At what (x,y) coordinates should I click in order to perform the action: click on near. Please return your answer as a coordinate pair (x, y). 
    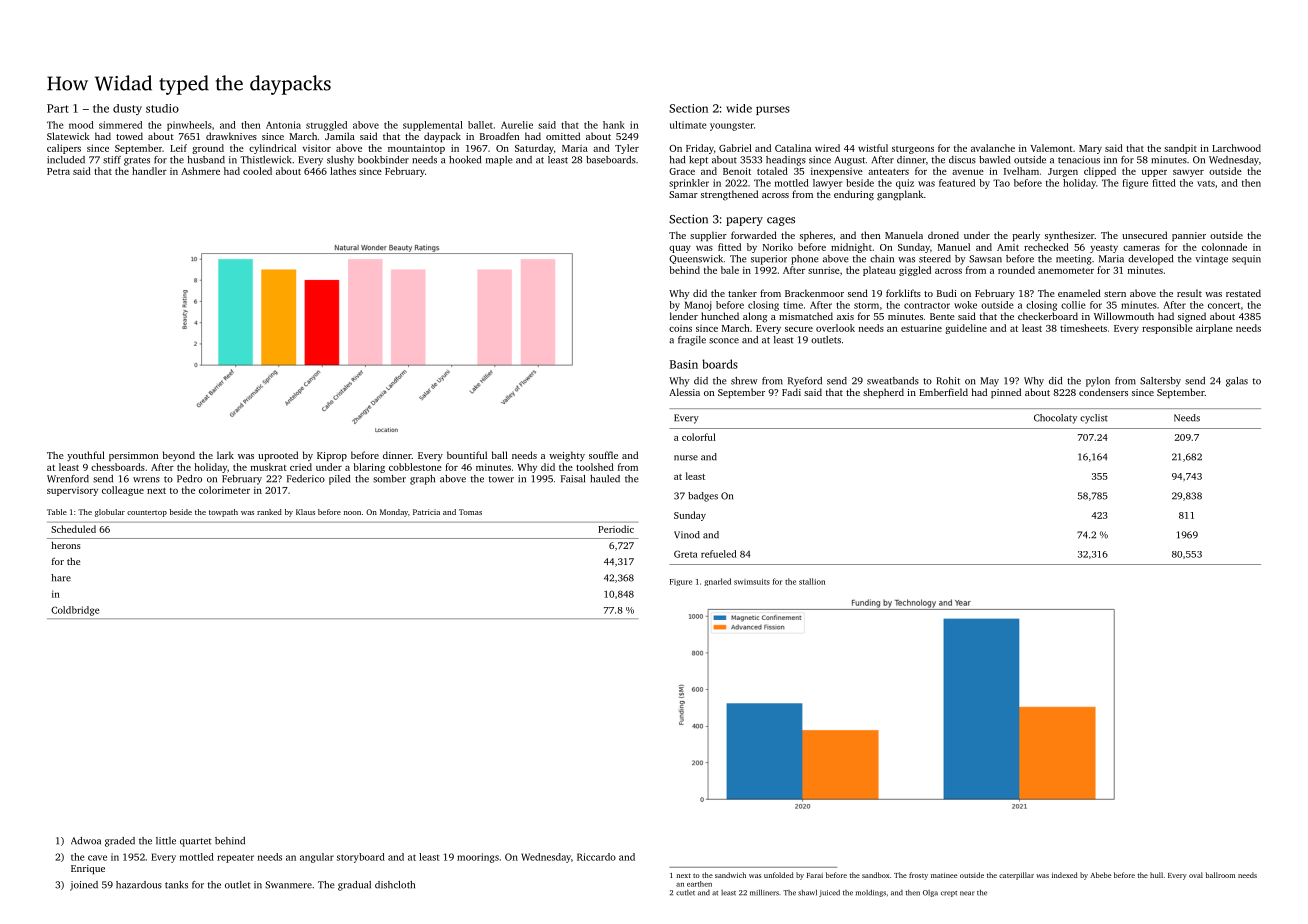
    Looking at the image, I should click on (967, 893).
